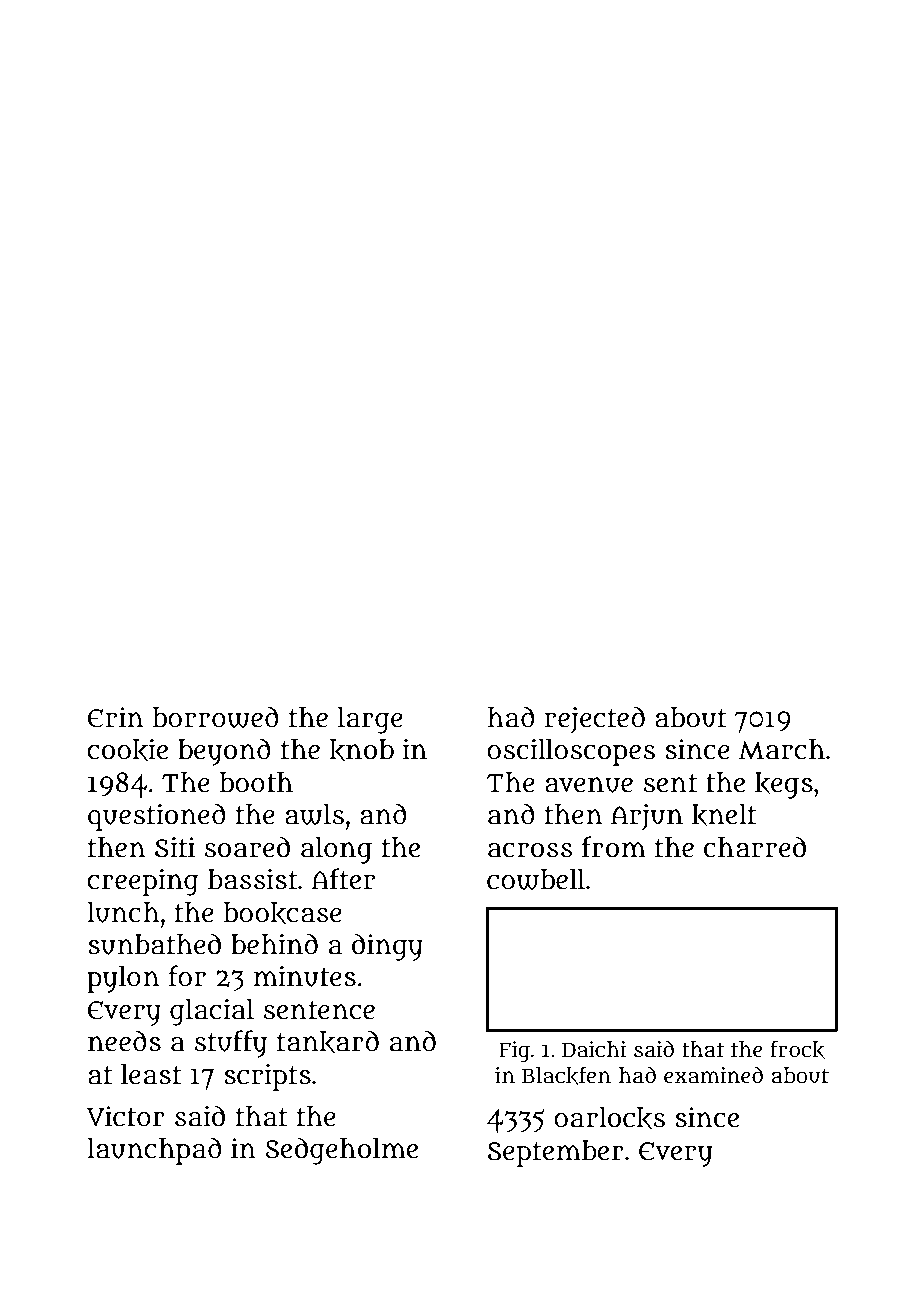 The width and height of the screenshot is (924, 1311). What do you see at coordinates (755, 847) in the screenshot?
I see `charred` at bounding box center [755, 847].
